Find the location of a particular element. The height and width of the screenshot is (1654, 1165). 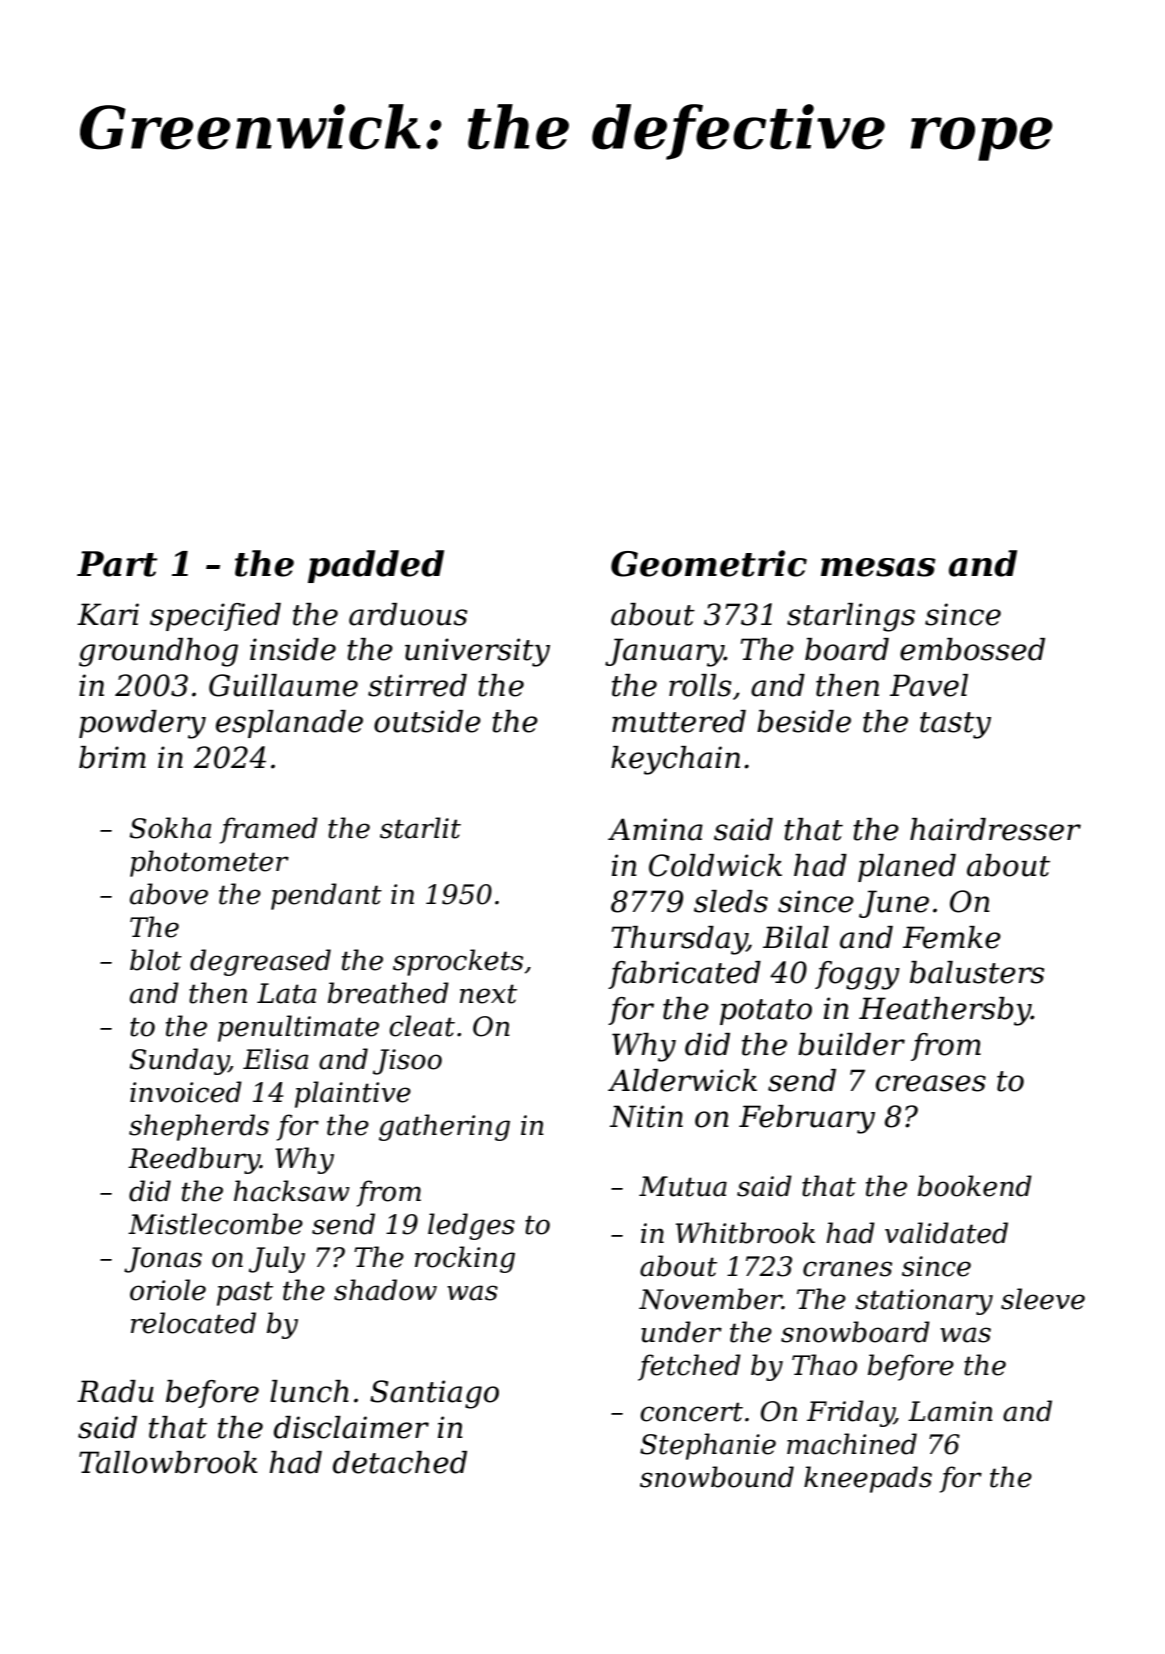

cleat is located at coordinates (422, 1026).
